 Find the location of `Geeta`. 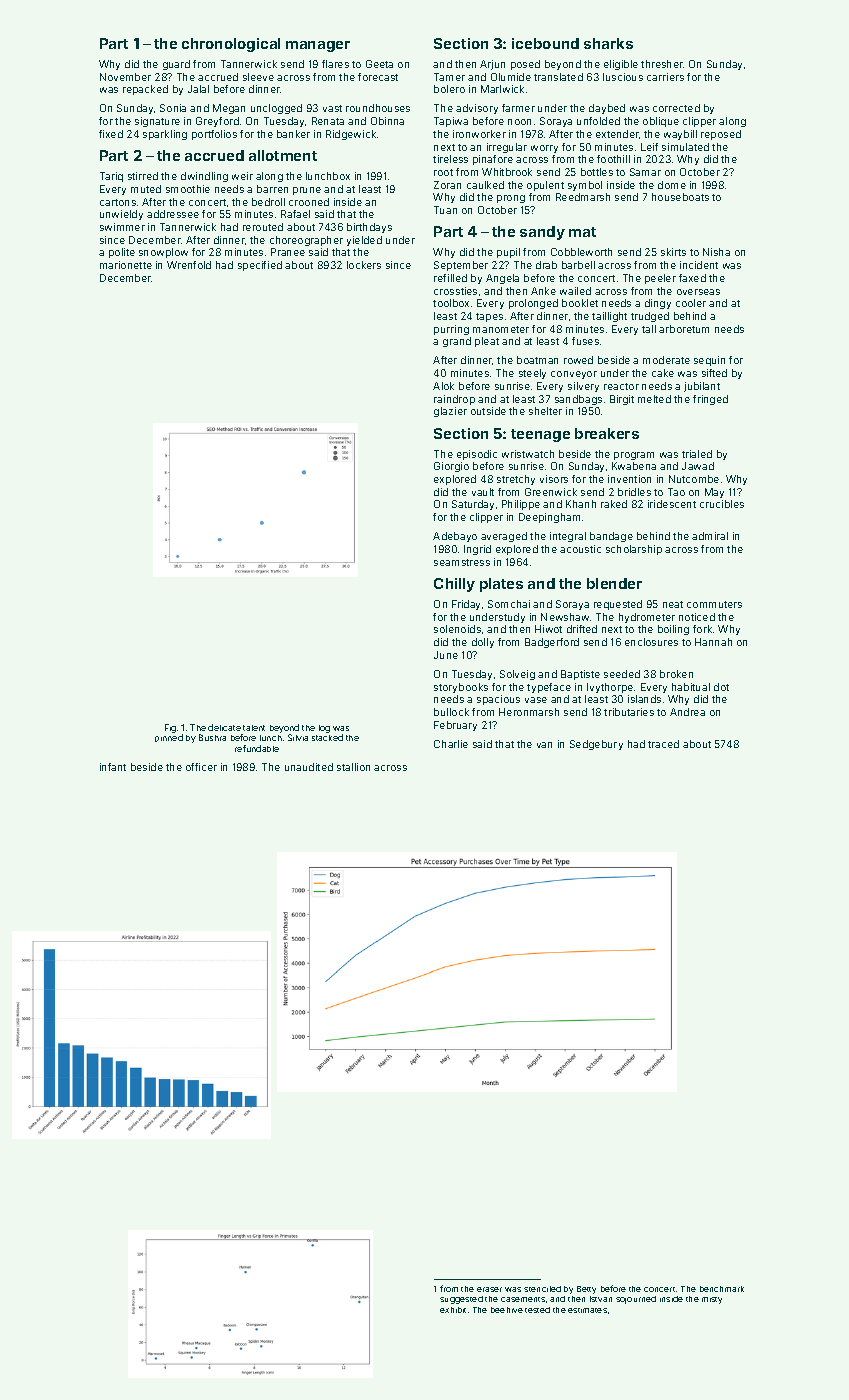

Geeta is located at coordinates (379, 64).
